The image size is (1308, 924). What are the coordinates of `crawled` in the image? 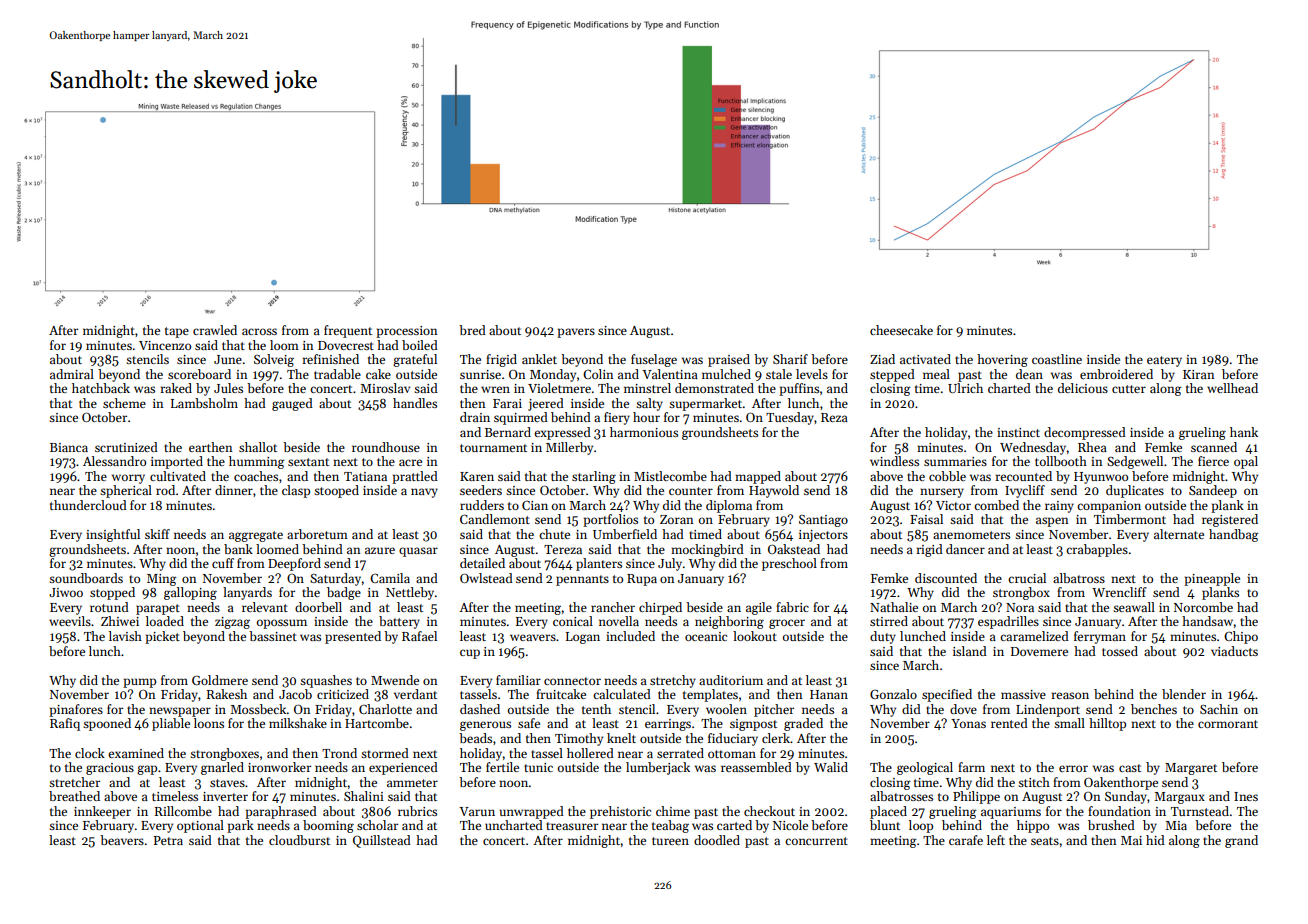 It's located at (215, 330).
